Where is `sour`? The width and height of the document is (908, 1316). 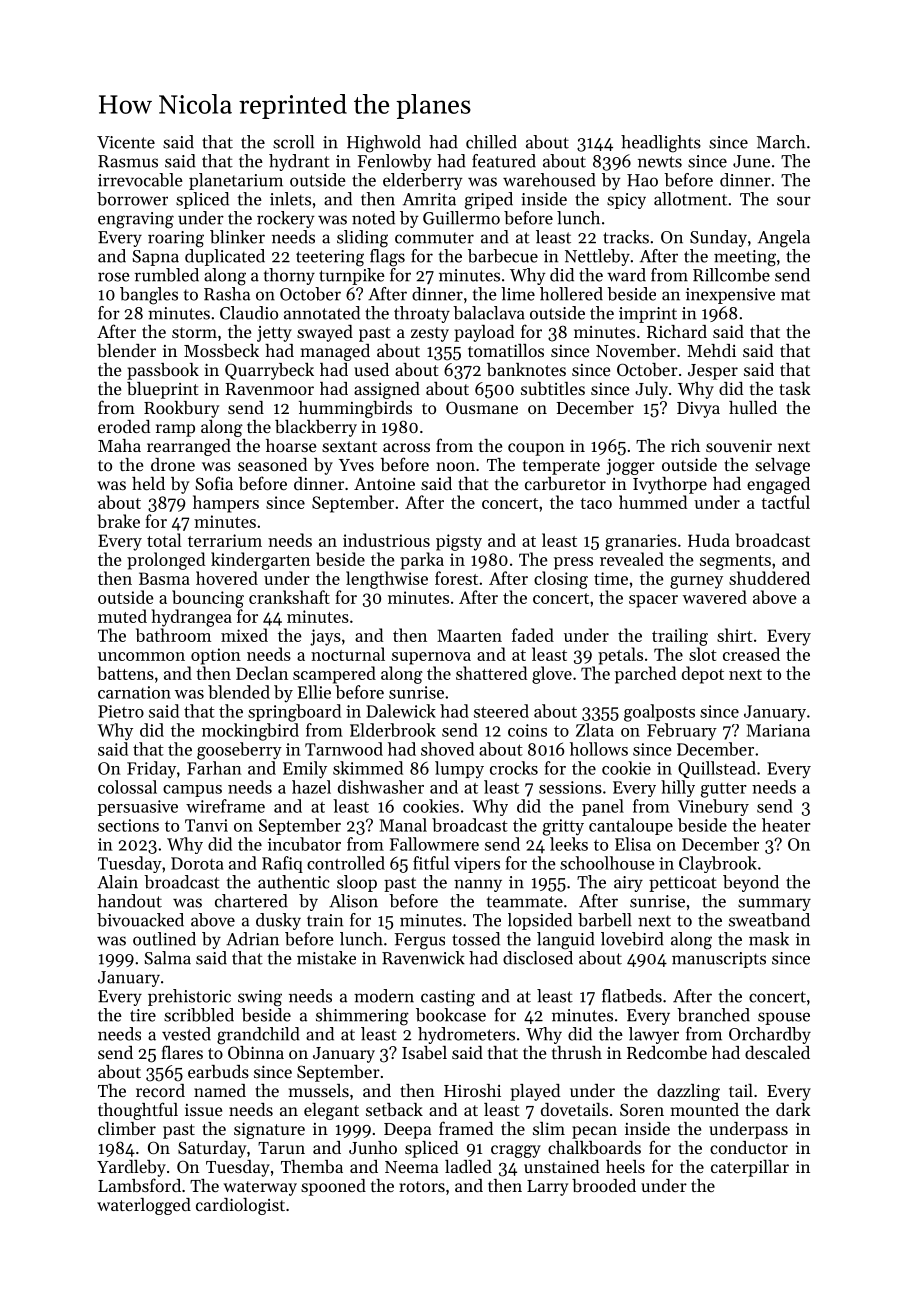 sour is located at coordinates (794, 201).
